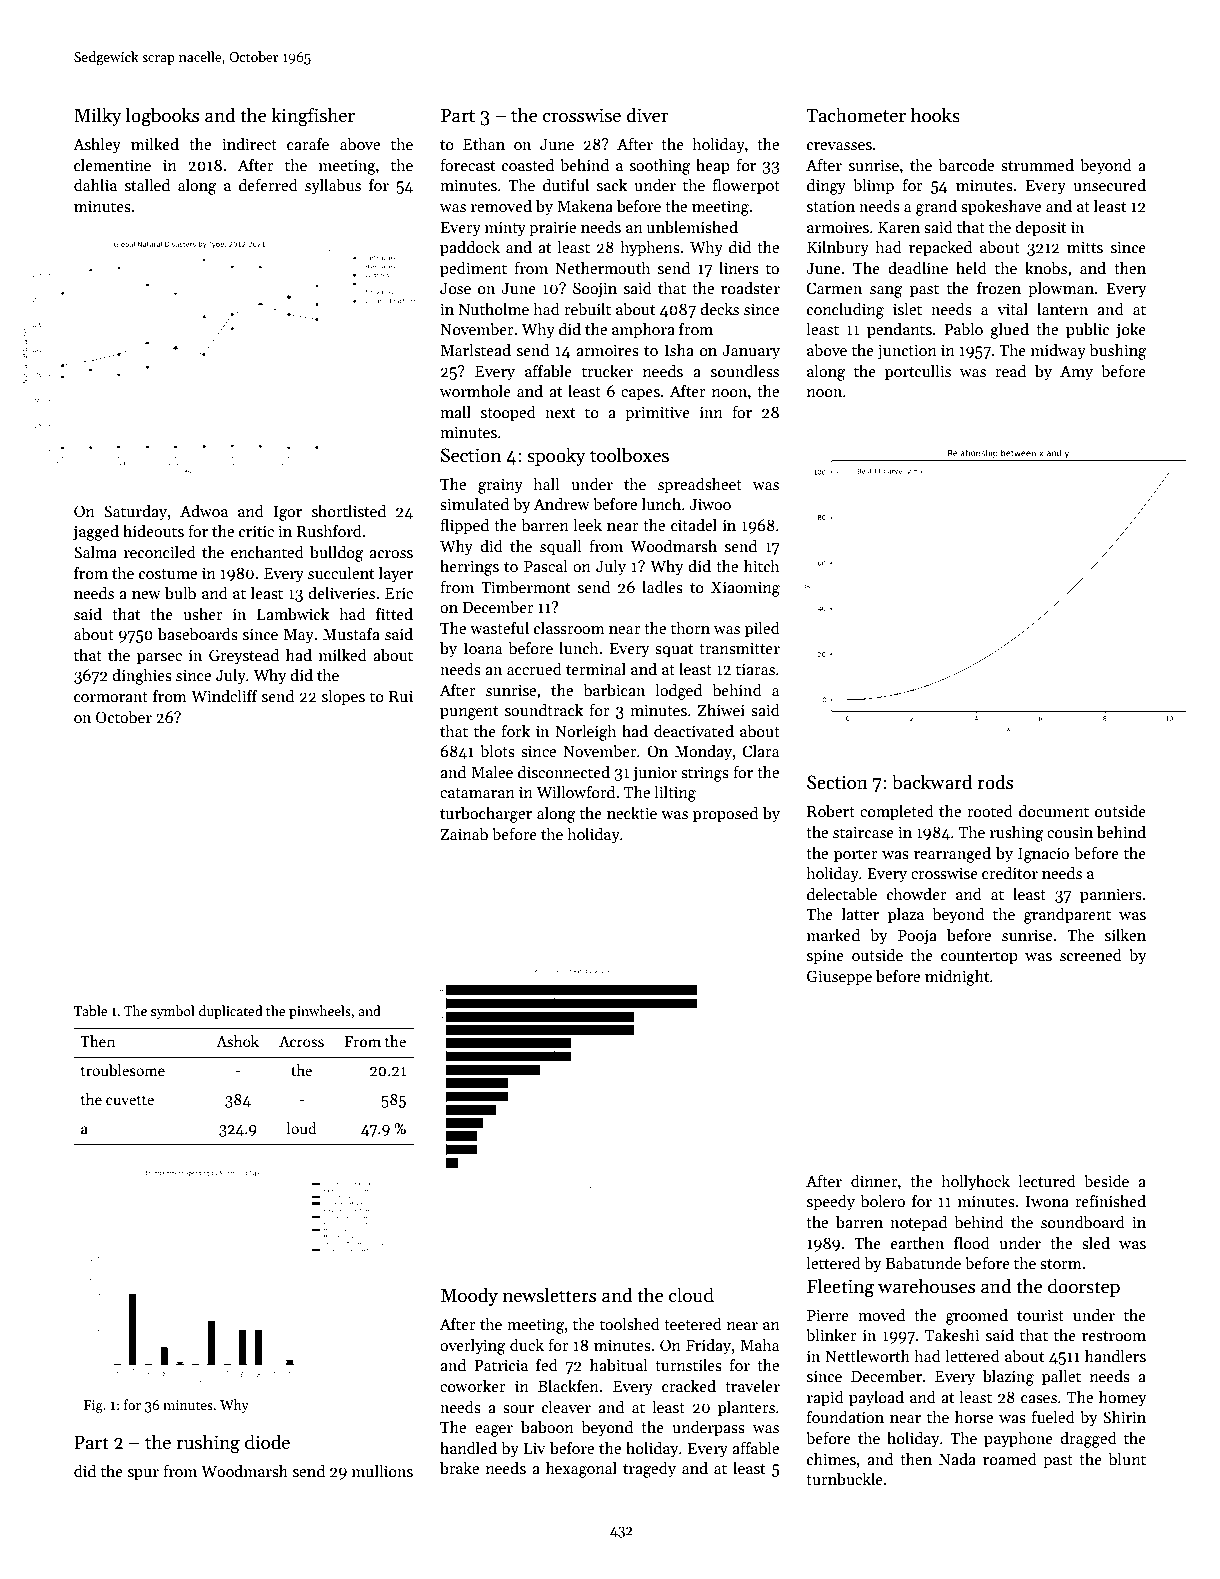  I want to click on dahlia, so click(95, 184).
